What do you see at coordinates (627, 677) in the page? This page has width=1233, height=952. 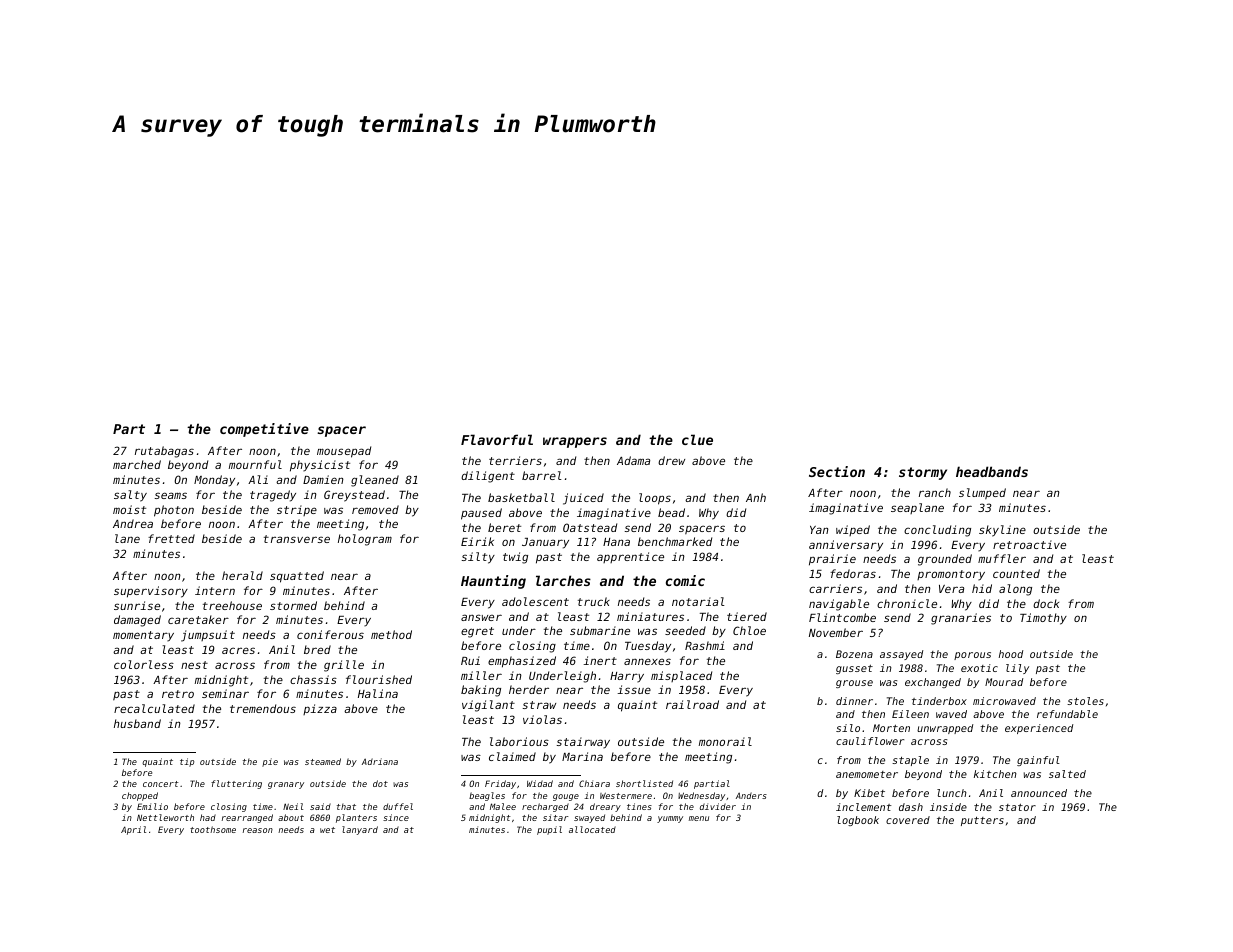 I see `Harry` at bounding box center [627, 677].
